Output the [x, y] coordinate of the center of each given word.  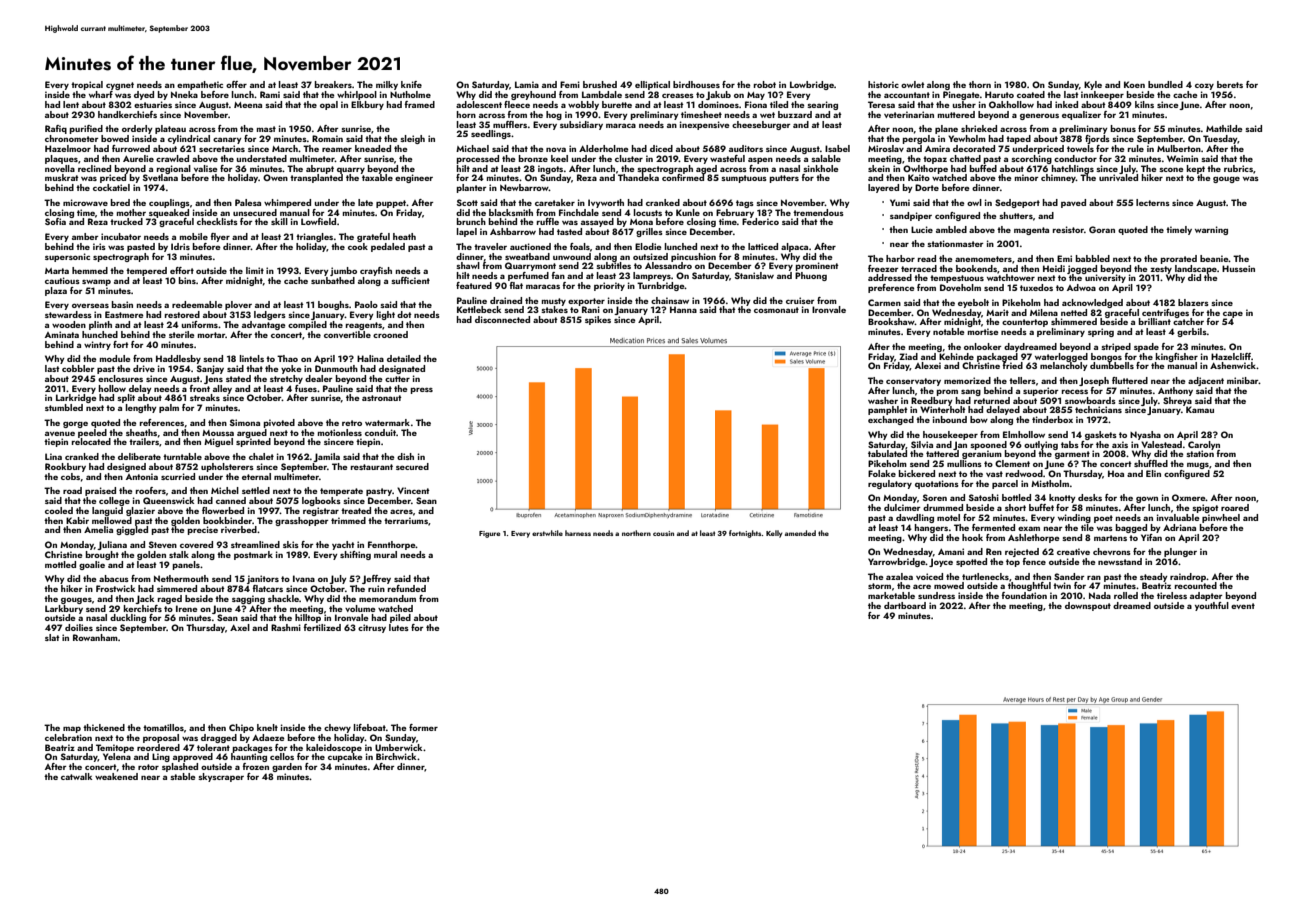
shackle [283, 598]
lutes [399, 627]
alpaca [794, 247]
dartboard [905, 605]
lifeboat [370, 727]
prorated [1179, 259]
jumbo [343, 271]
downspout [1088, 606]
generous [1039, 117]
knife [411, 84]
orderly [137, 129]
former [423, 727]
